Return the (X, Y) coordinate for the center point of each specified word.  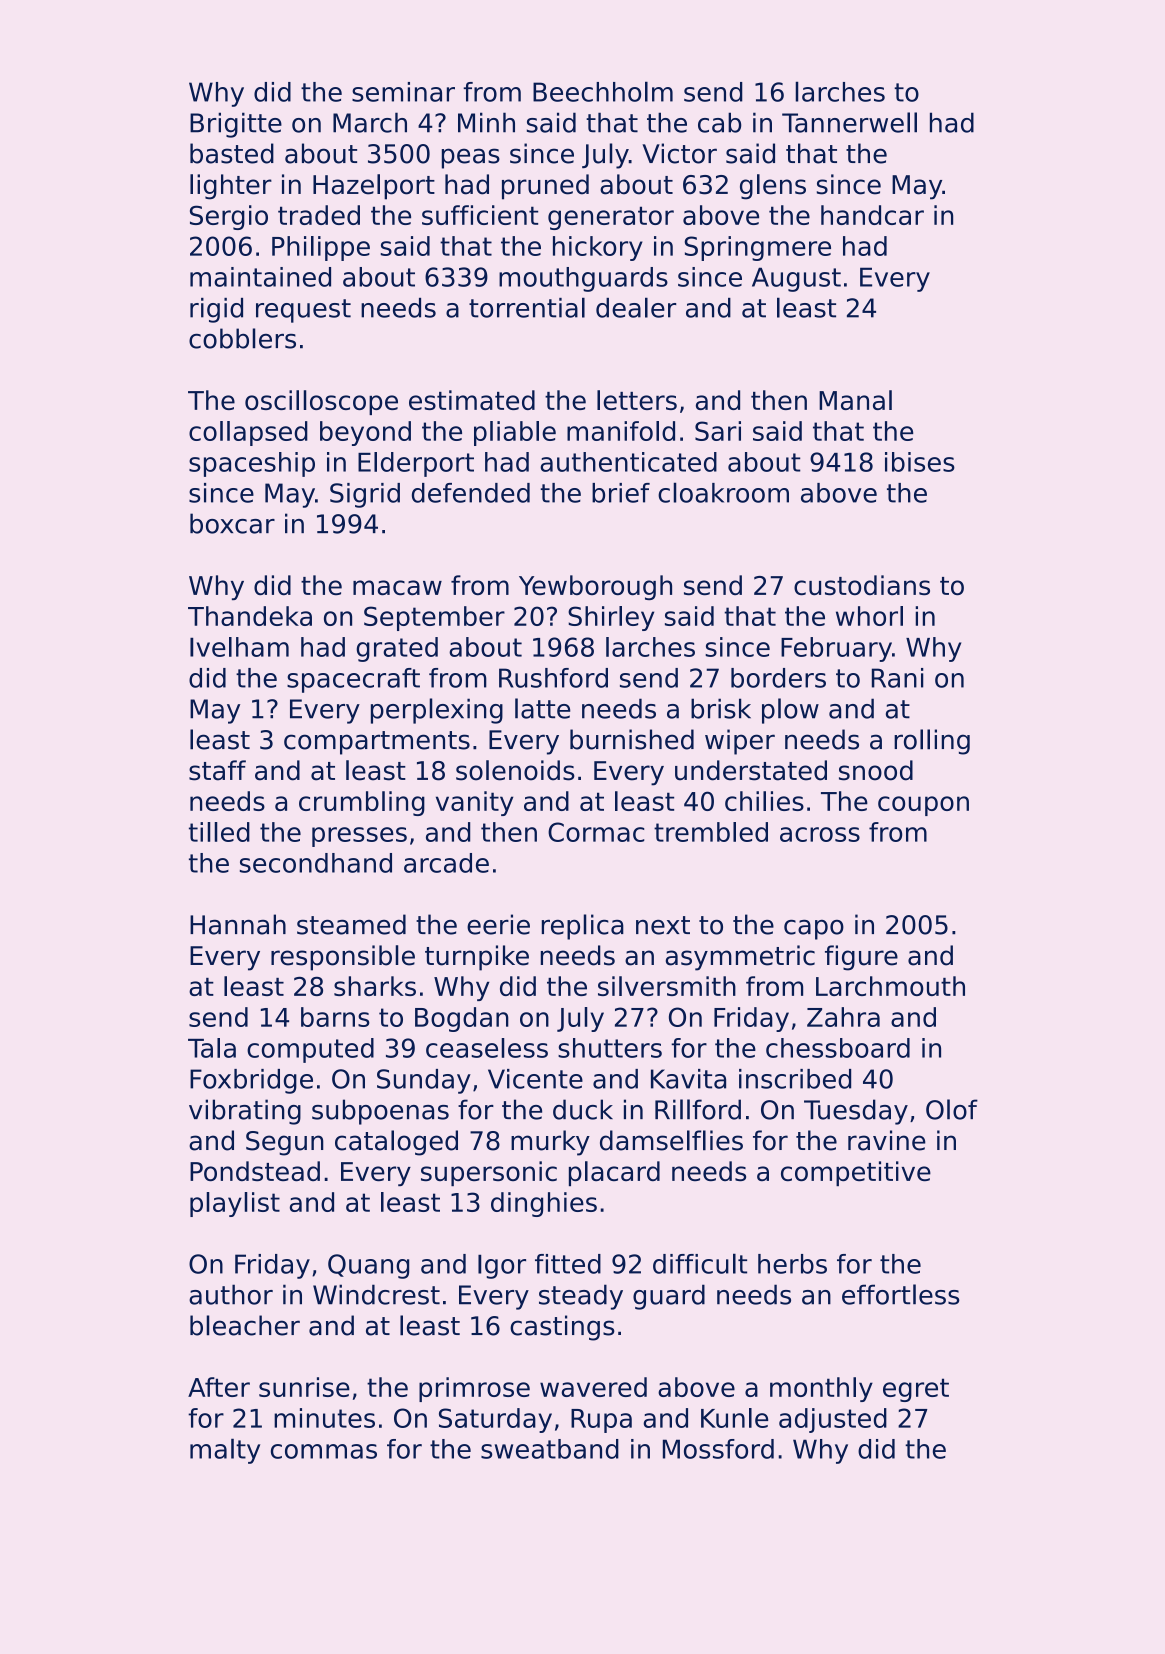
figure (861, 958)
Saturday (495, 1420)
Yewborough (595, 587)
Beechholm (603, 91)
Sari (718, 431)
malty (225, 1451)
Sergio (229, 217)
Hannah (238, 924)
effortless (901, 1294)
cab (720, 122)
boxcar (232, 523)
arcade (446, 863)
